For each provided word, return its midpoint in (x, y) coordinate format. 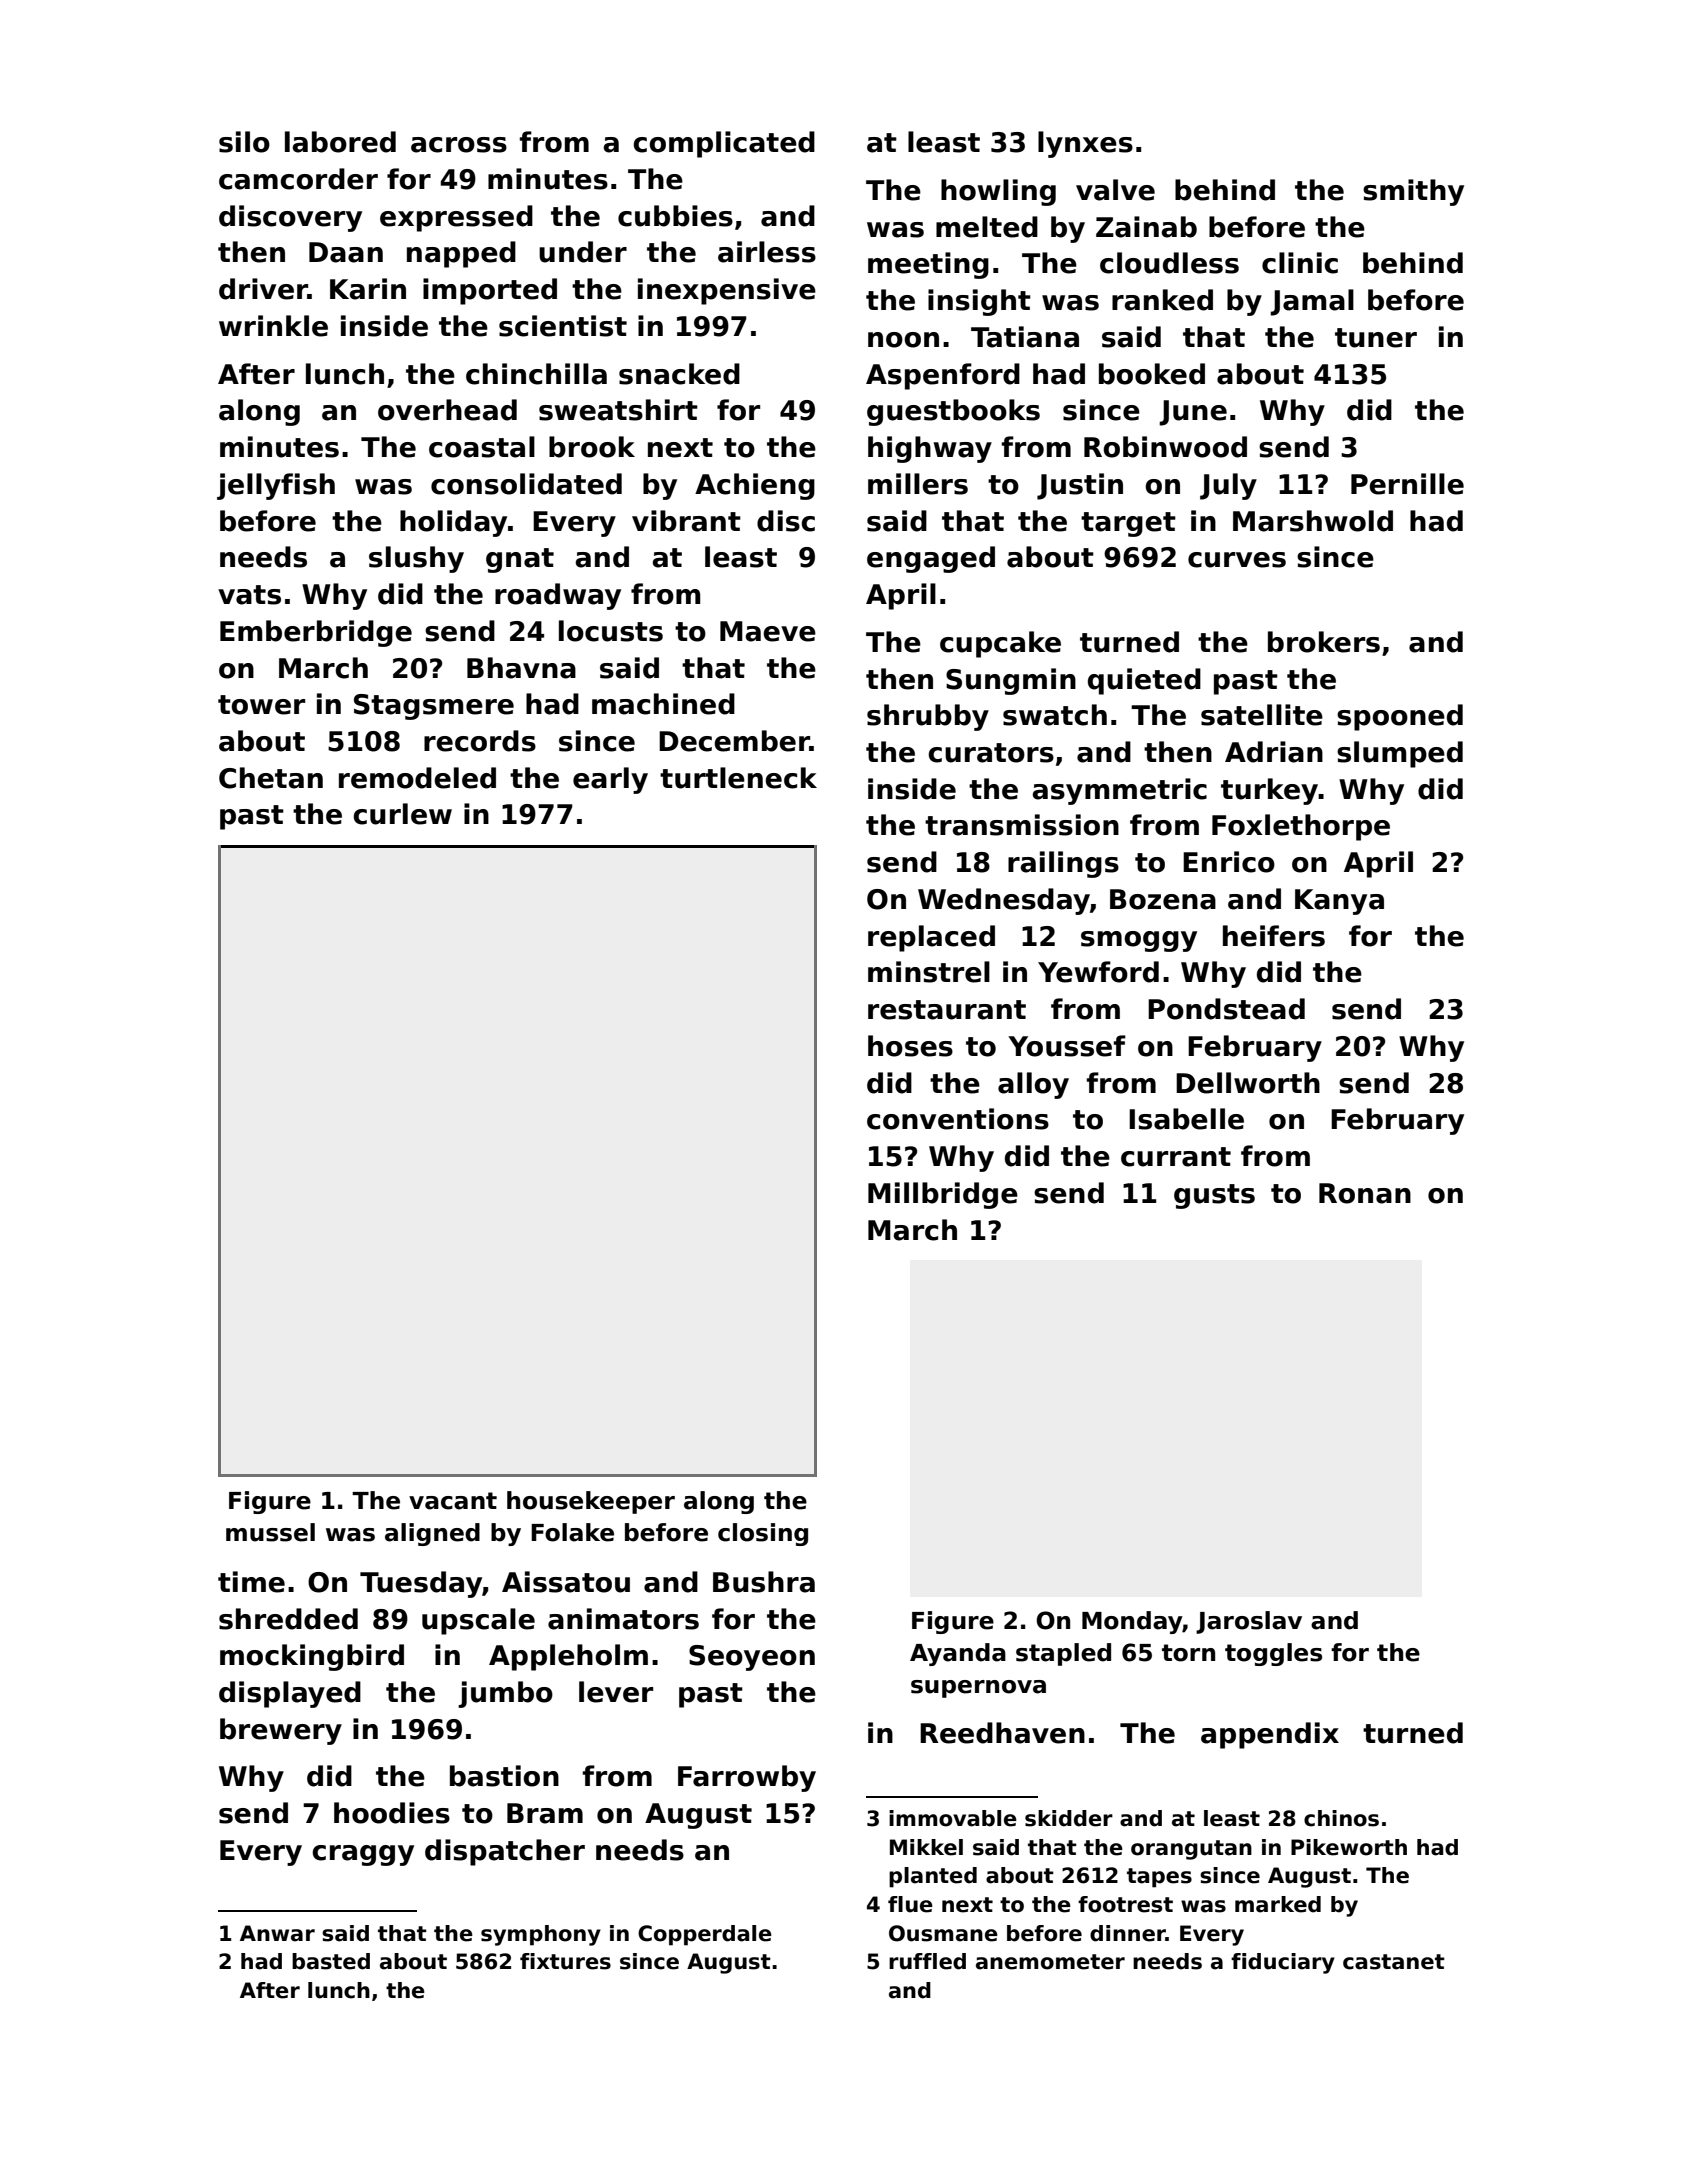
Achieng (755, 486)
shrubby (928, 717)
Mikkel (926, 1847)
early (610, 780)
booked (1152, 374)
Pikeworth (1349, 1847)
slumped (1400, 754)
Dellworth (1248, 1083)
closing (763, 1534)
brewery (281, 1731)
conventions (958, 1119)
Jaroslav (1249, 1622)
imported (490, 291)
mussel (270, 1532)
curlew (402, 814)
